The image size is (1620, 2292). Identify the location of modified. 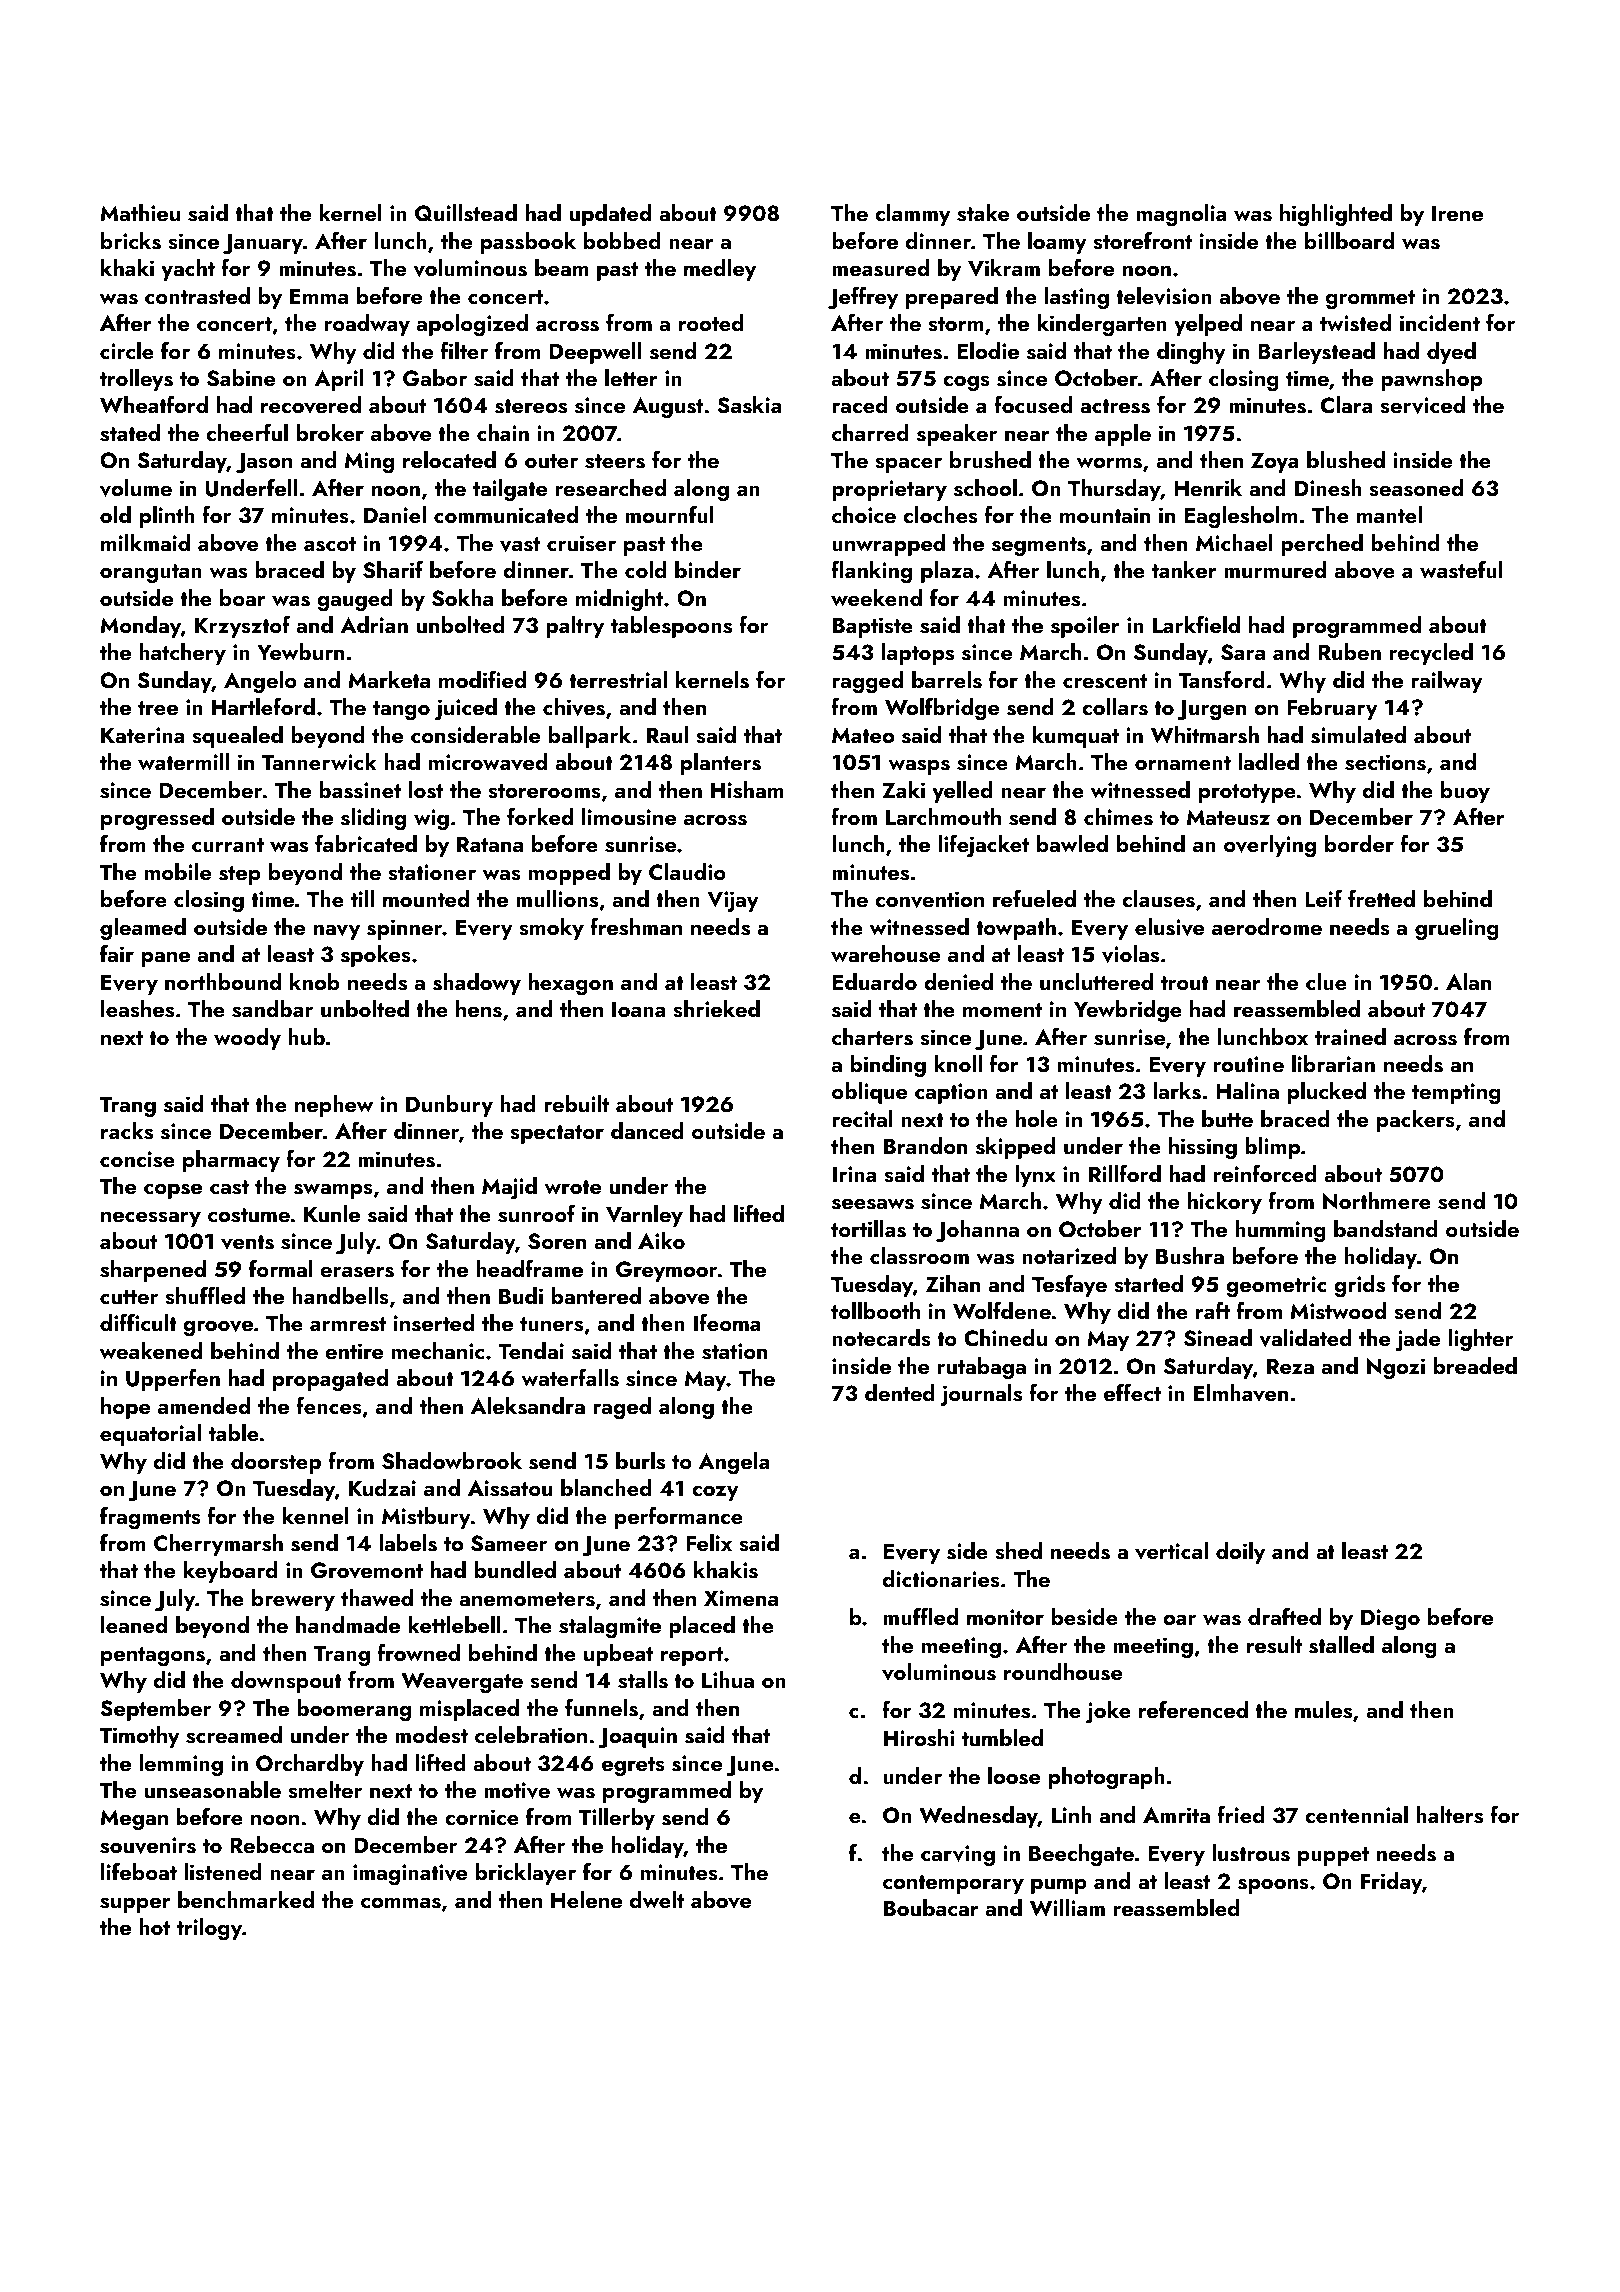
(482, 679).
